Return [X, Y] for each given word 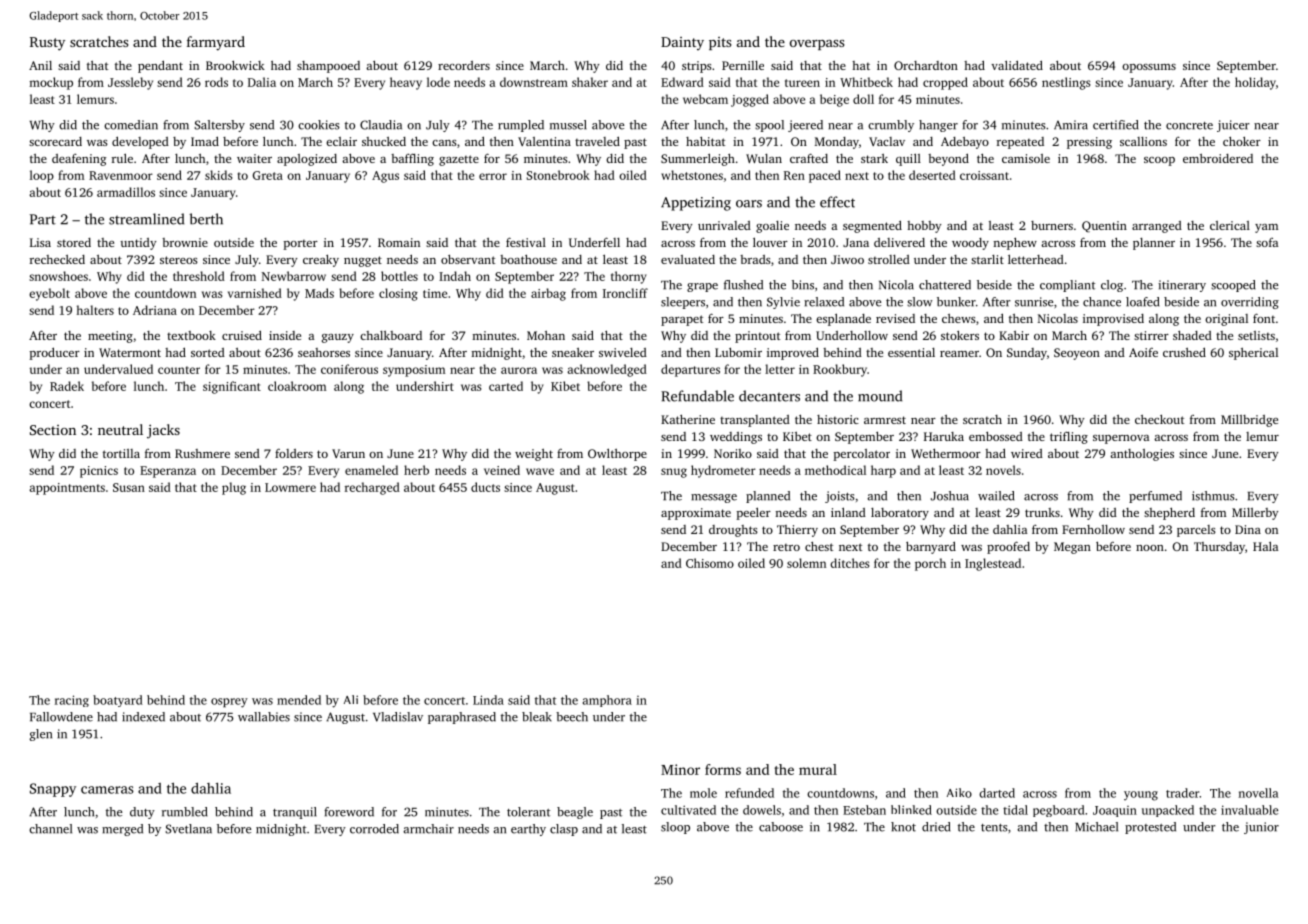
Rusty [47, 44]
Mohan [546, 335]
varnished [255, 293]
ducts [485, 487]
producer [55, 353]
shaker [590, 82]
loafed [1142, 302]
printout [757, 337]
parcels [1196, 531]
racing [72, 701]
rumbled [184, 812]
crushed [1184, 352]
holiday [1255, 83]
